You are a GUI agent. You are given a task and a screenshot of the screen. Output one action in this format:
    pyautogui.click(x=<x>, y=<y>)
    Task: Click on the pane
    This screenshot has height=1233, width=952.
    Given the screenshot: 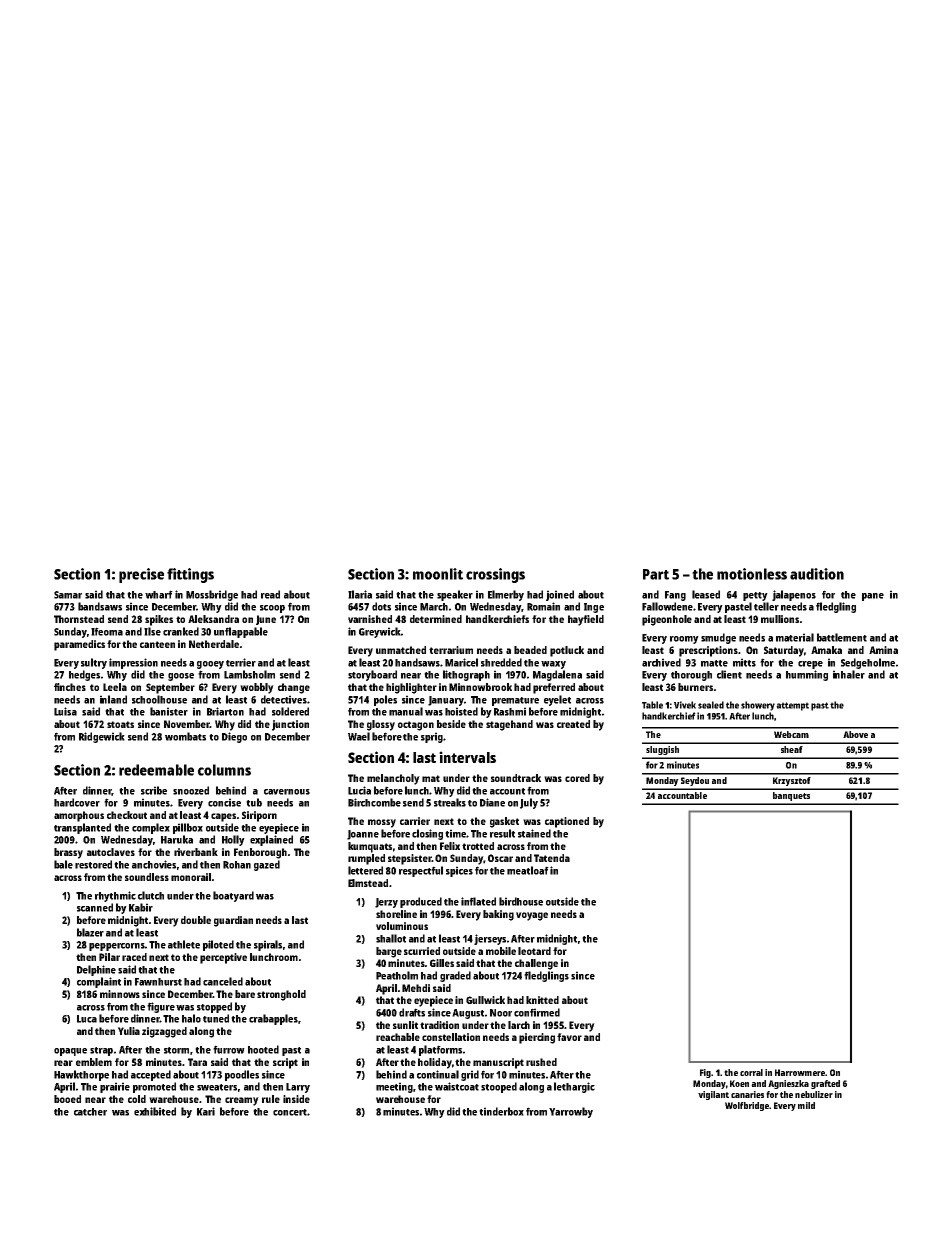 What is the action you would take?
    pyautogui.click(x=873, y=597)
